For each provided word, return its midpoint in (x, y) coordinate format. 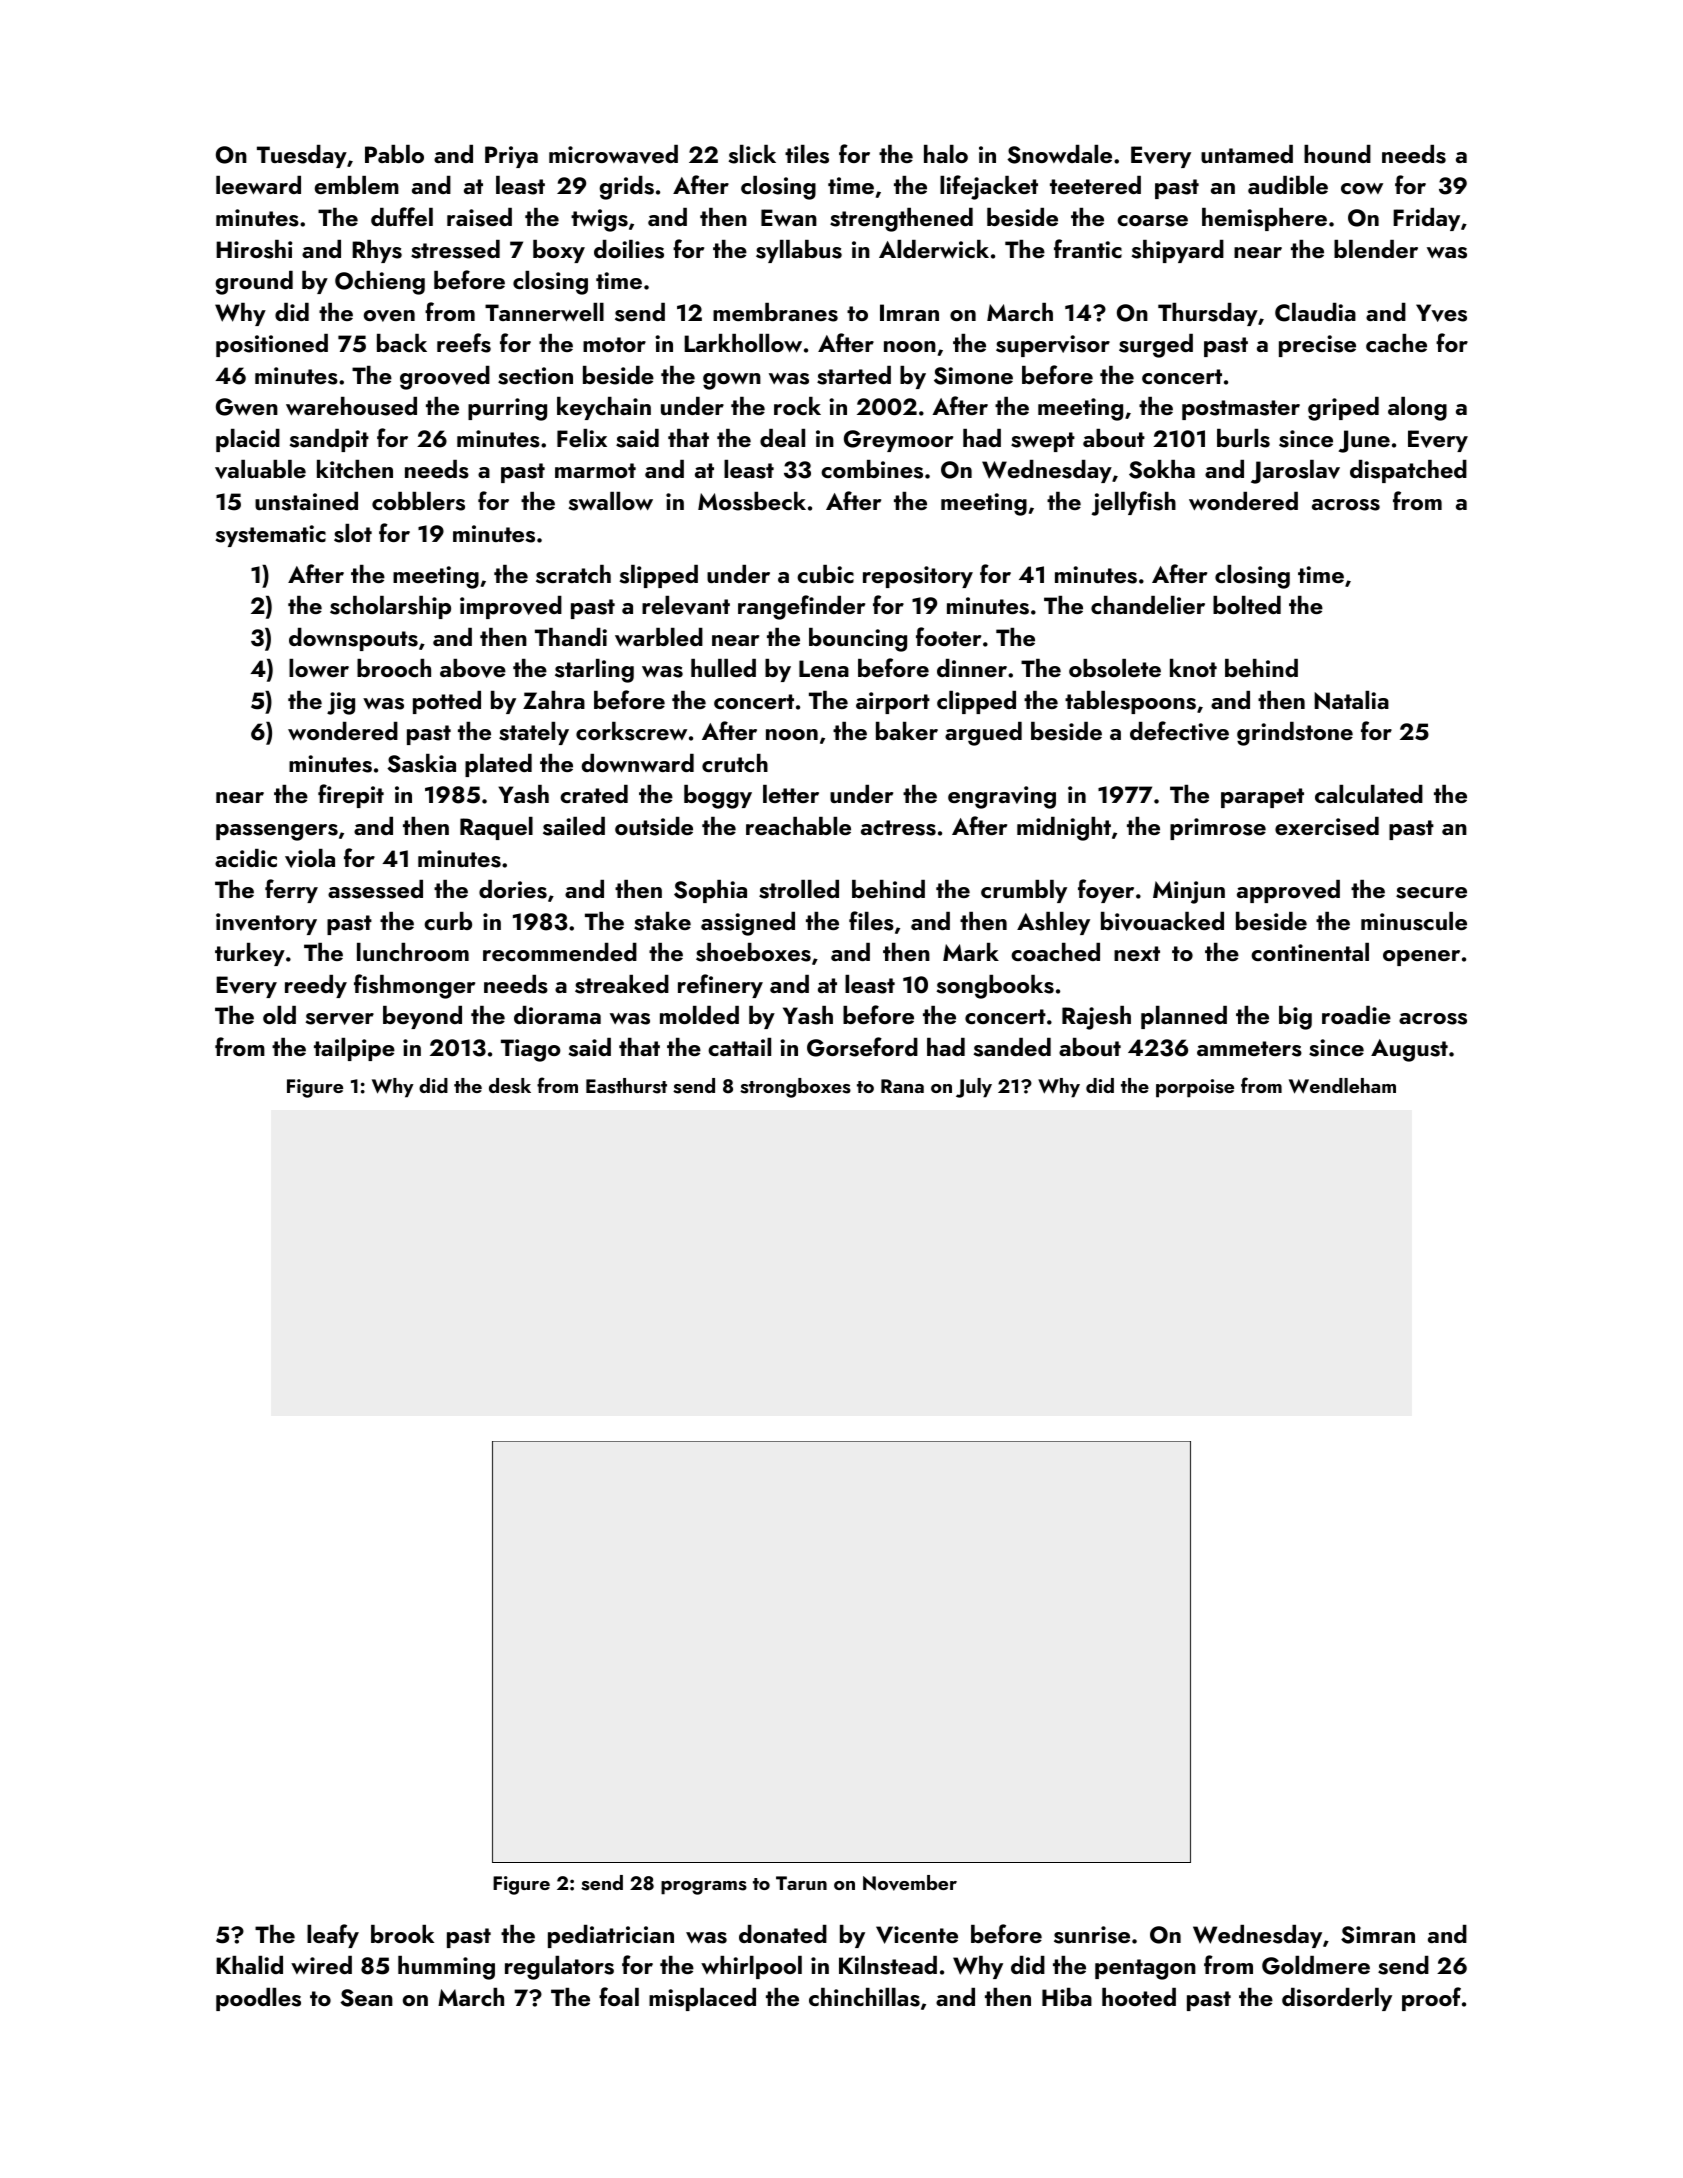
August (1409, 1050)
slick (752, 154)
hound (1337, 154)
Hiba (1067, 1997)
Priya (511, 157)
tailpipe (354, 1049)
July (974, 1088)
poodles (258, 1999)
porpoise (1195, 1088)
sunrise (1092, 1935)
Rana (902, 1086)
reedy (316, 986)
